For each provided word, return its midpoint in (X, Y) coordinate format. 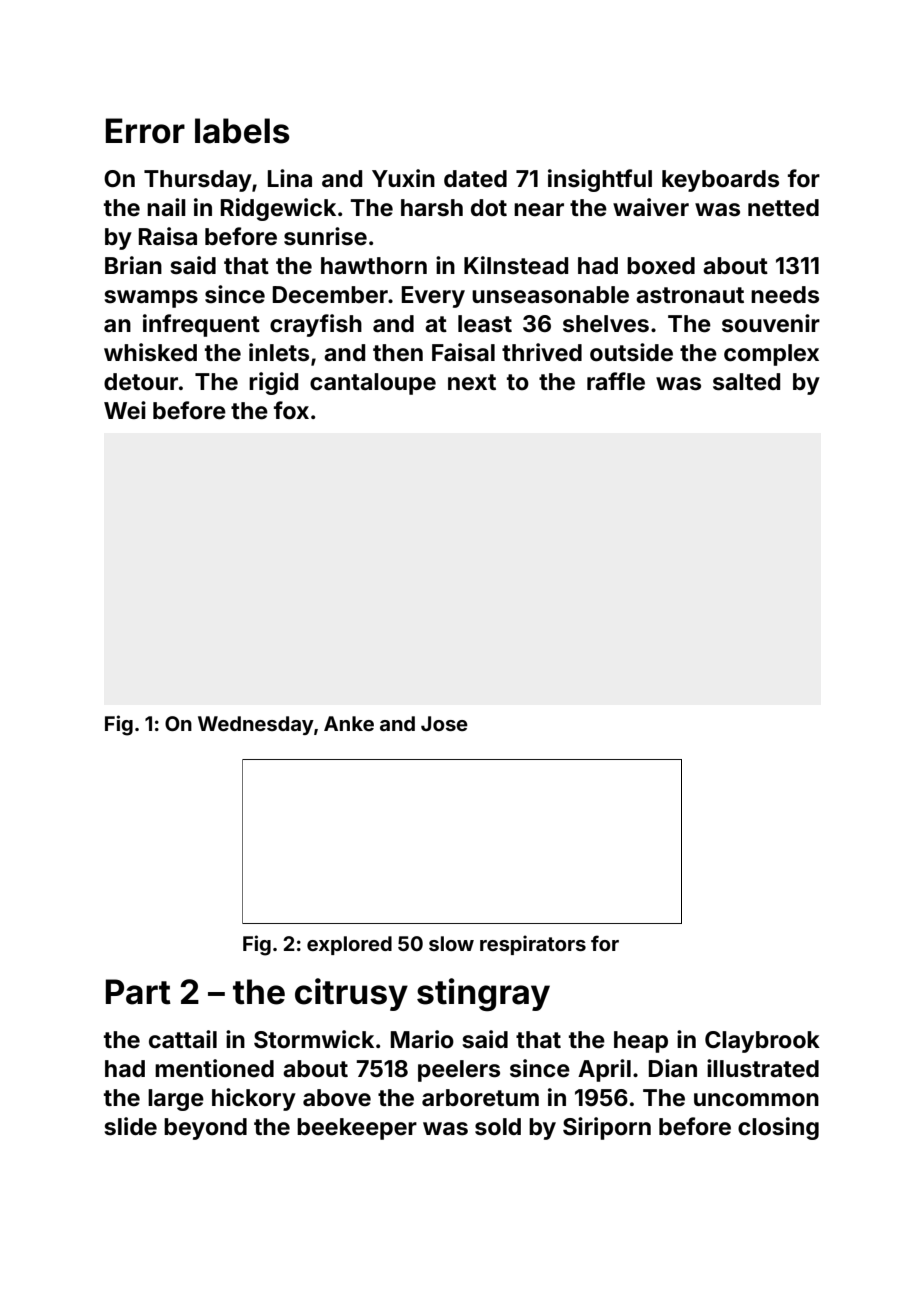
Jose (444, 723)
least (485, 324)
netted (783, 208)
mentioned (214, 1068)
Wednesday (256, 725)
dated (475, 179)
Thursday (198, 181)
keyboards (720, 181)
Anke (349, 723)
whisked (150, 352)
